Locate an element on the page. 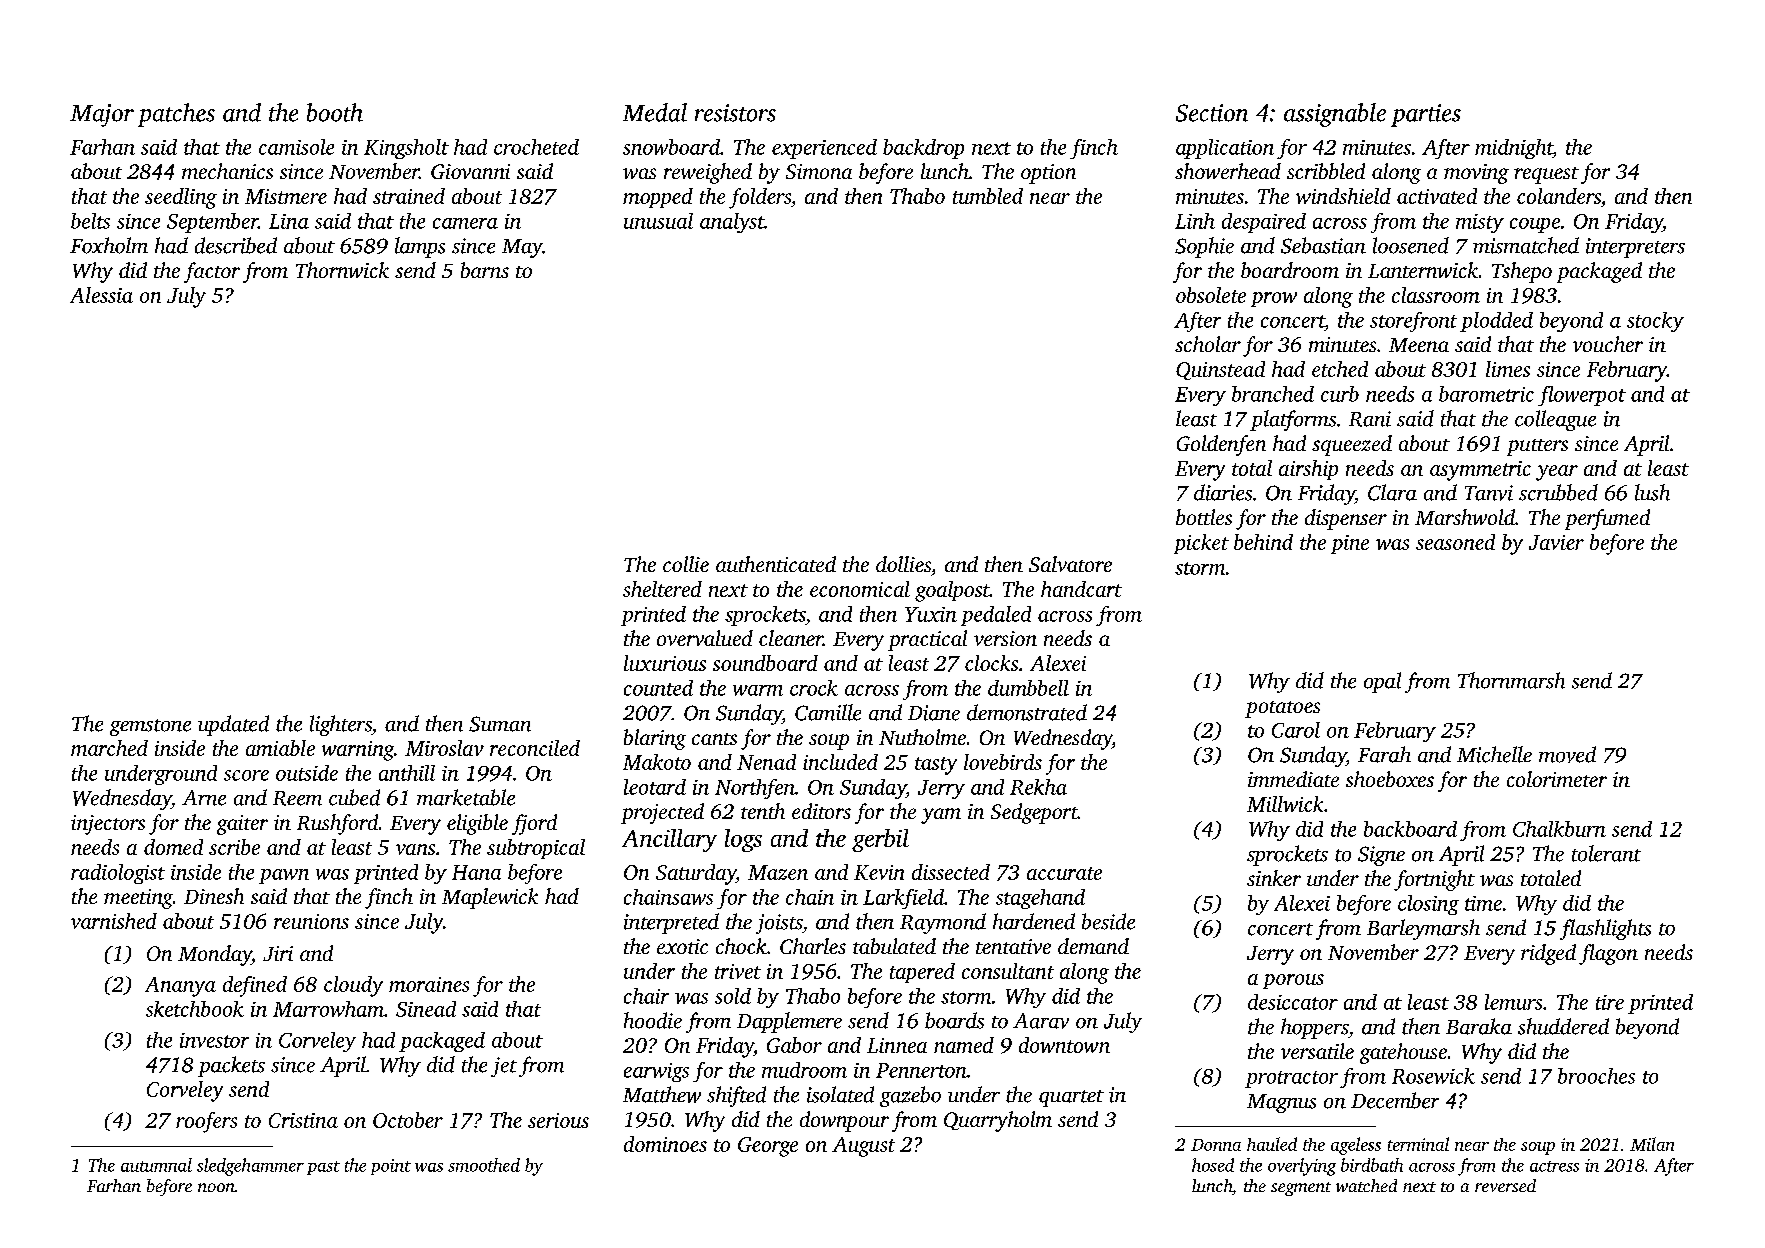  point is located at coordinates (391, 1167).
